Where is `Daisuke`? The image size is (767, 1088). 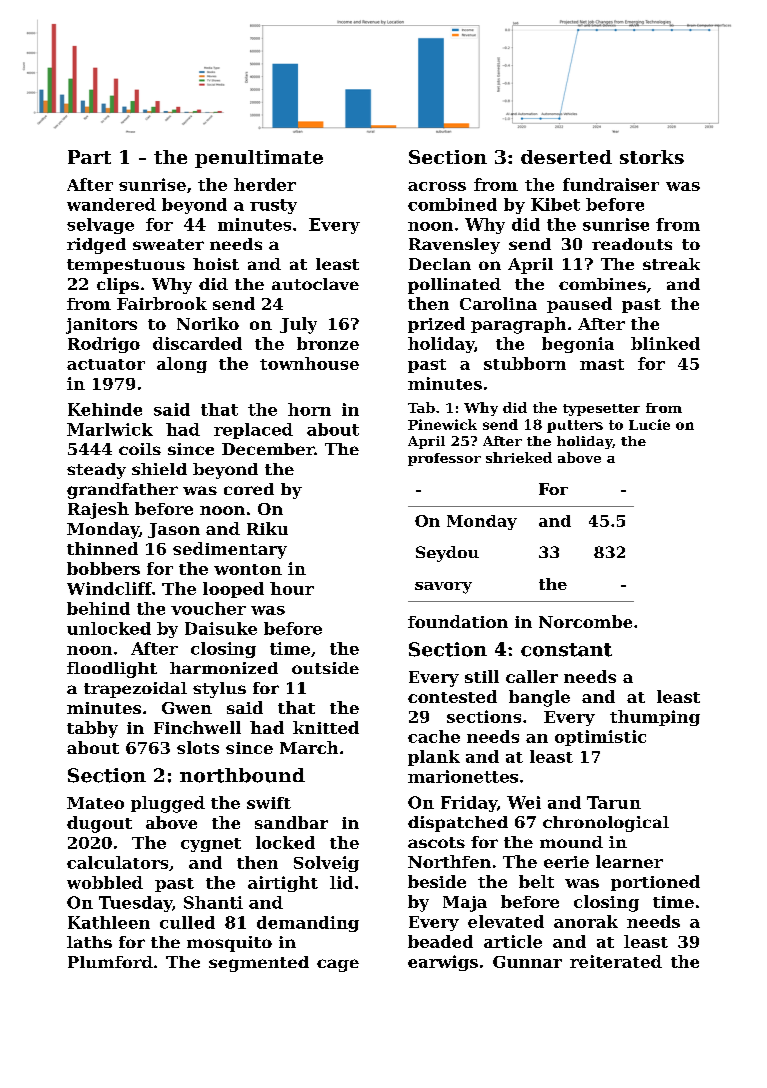
Daisuke is located at coordinates (221, 628).
